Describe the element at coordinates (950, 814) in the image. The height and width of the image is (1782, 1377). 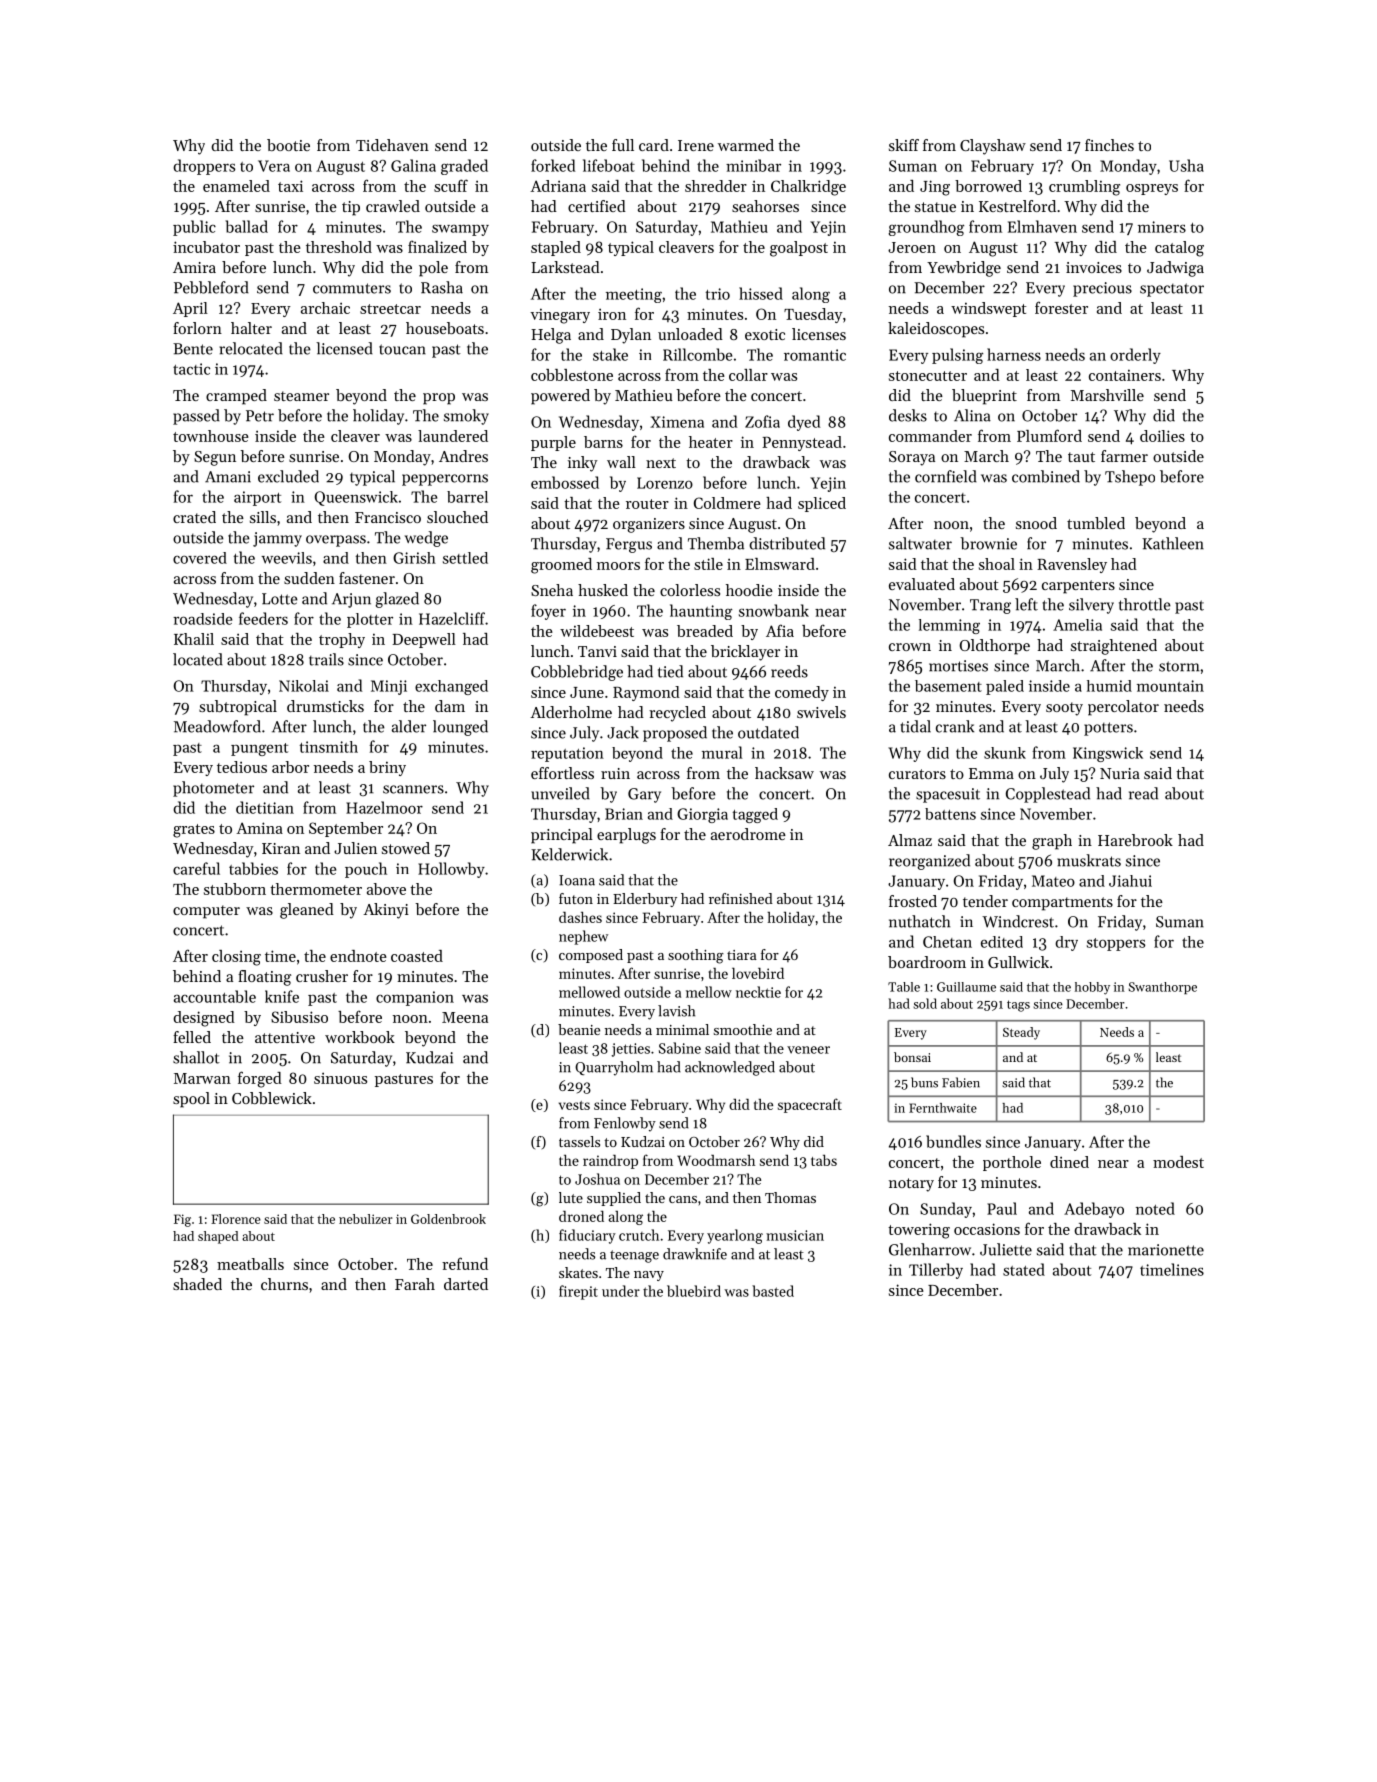
I see `battens` at that location.
